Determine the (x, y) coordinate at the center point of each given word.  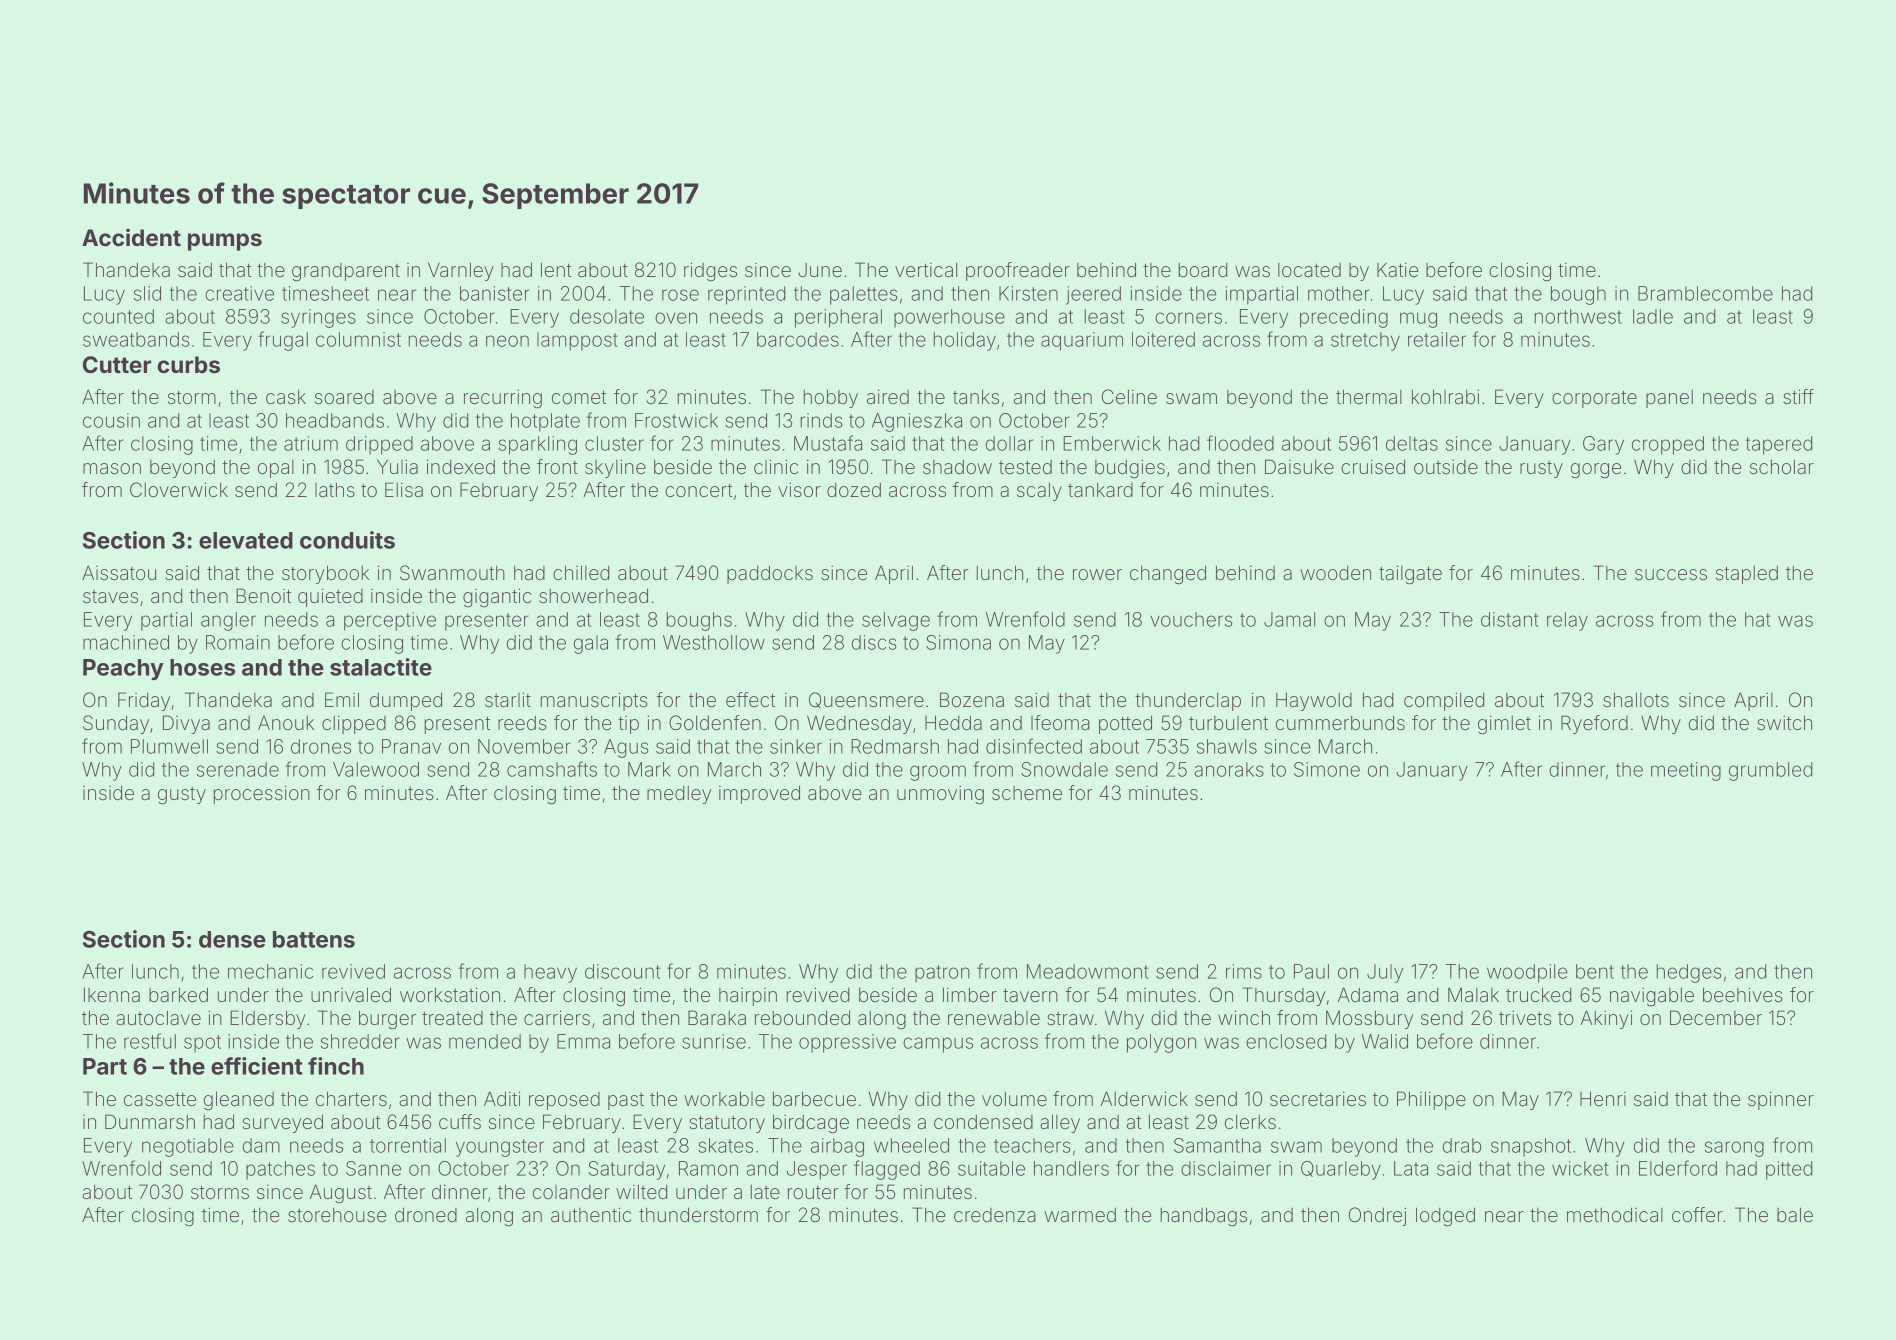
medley (679, 795)
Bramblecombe (1705, 293)
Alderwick (1144, 1098)
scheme (1027, 793)
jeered (1093, 295)
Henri (1603, 1098)
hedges (1689, 973)
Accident (131, 237)
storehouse (337, 1215)
